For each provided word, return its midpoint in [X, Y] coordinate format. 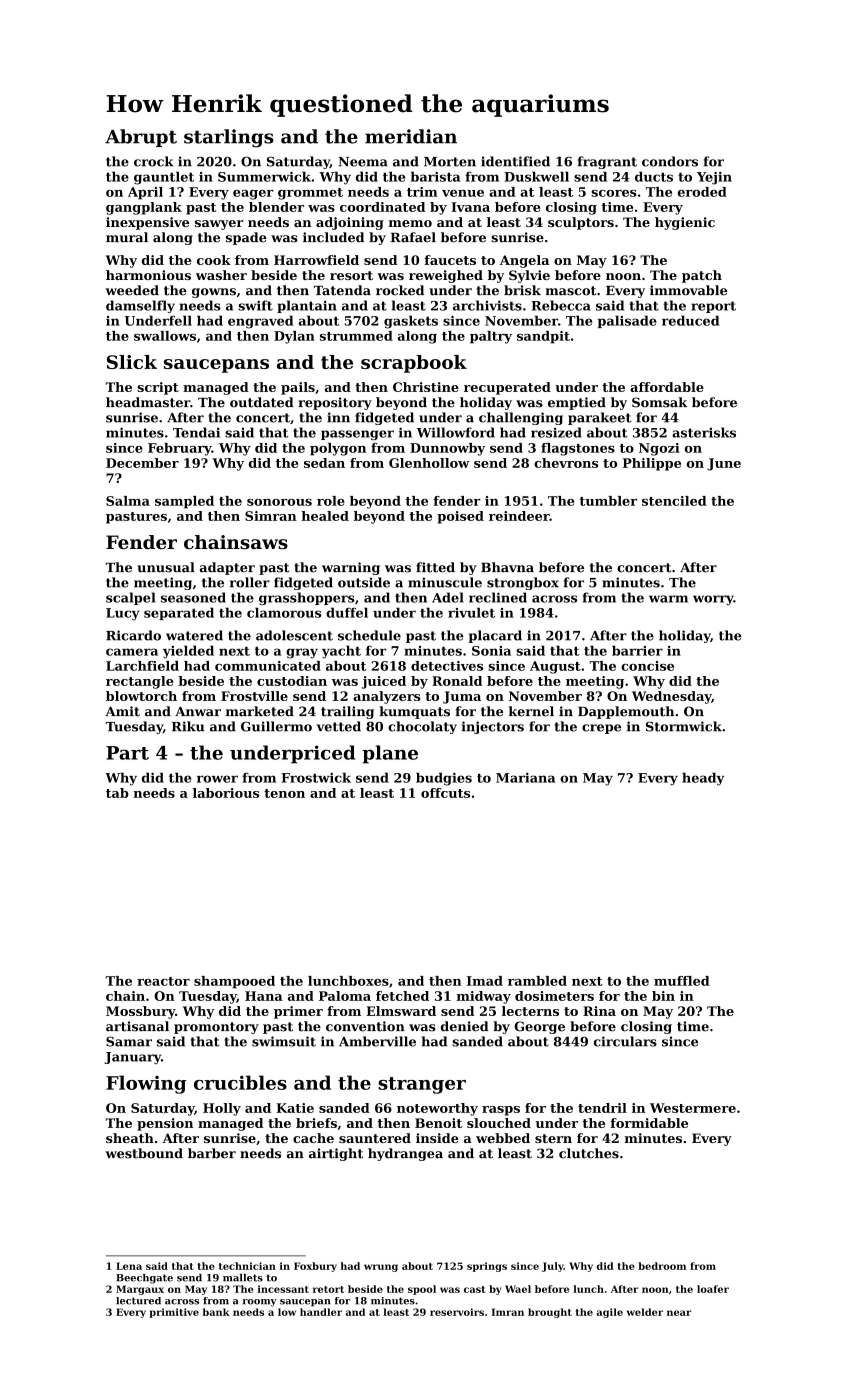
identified [515, 161]
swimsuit [284, 1041]
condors [670, 161]
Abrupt [141, 138]
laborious [226, 793]
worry [713, 600]
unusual [166, 567]
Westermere [693, 1108]
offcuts [445, 793]
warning [351, 568]
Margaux [140, 1290]
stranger [422, 1085]
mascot [570, 291]
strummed [356, 336]
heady [703, 779]
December [142, 463]
